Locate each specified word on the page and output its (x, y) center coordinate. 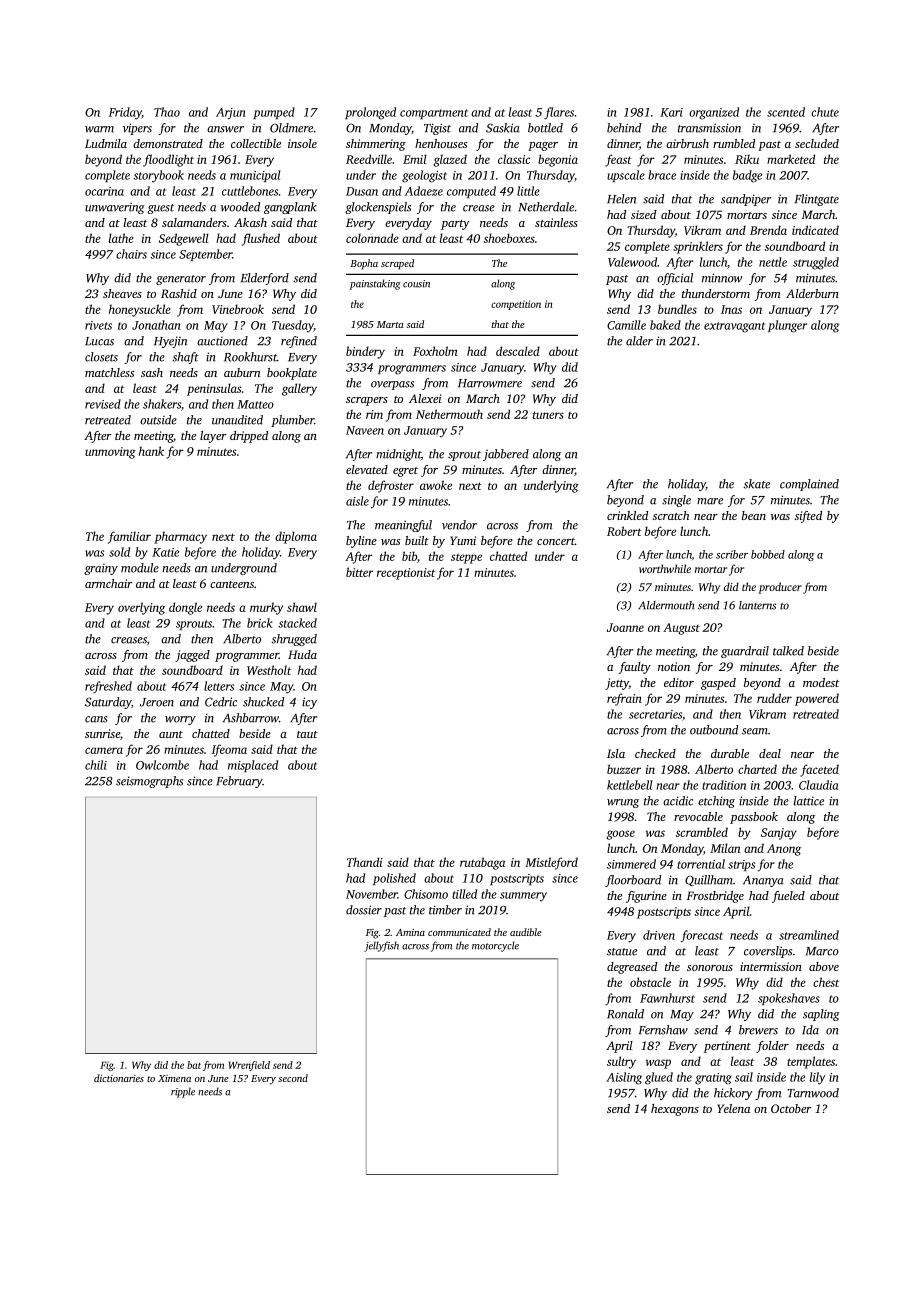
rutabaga (482, 863)
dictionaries (119, 1078)
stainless (556, 222)
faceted (819, 770)
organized (714, 113)
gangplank (290, 208)
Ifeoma (229, 750)
